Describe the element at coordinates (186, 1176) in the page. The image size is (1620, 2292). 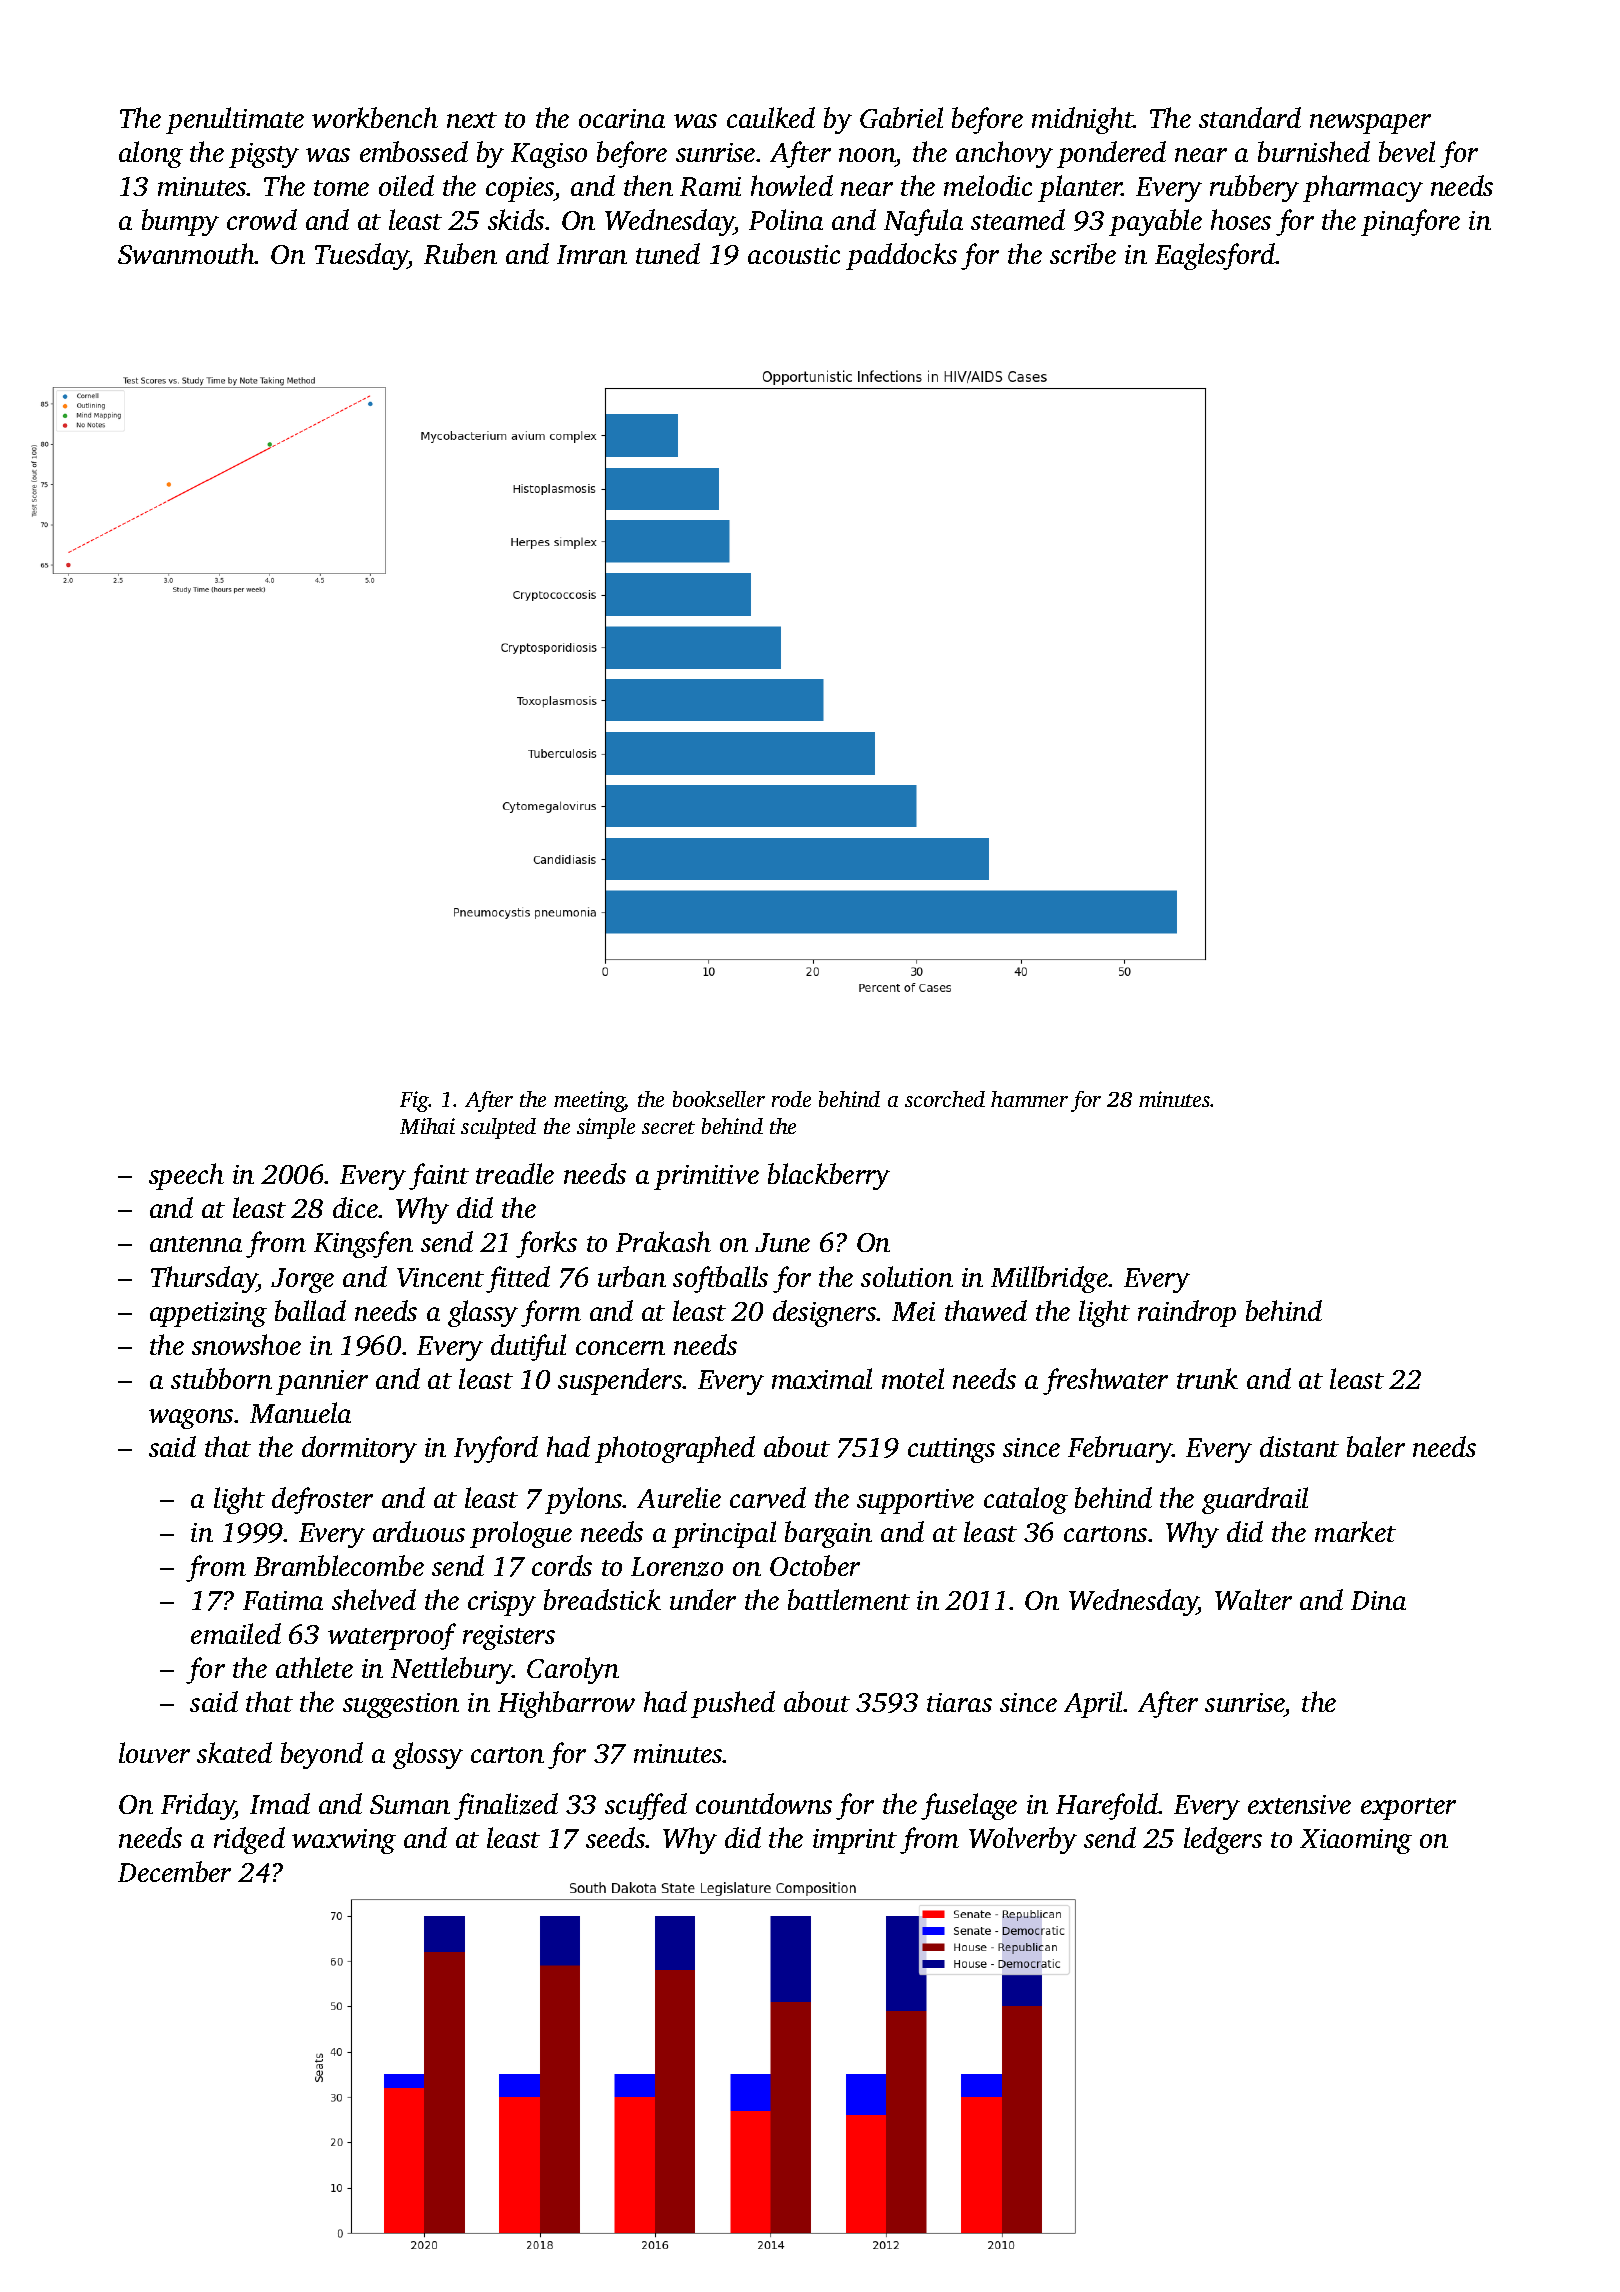
I see `speech` at that location.
